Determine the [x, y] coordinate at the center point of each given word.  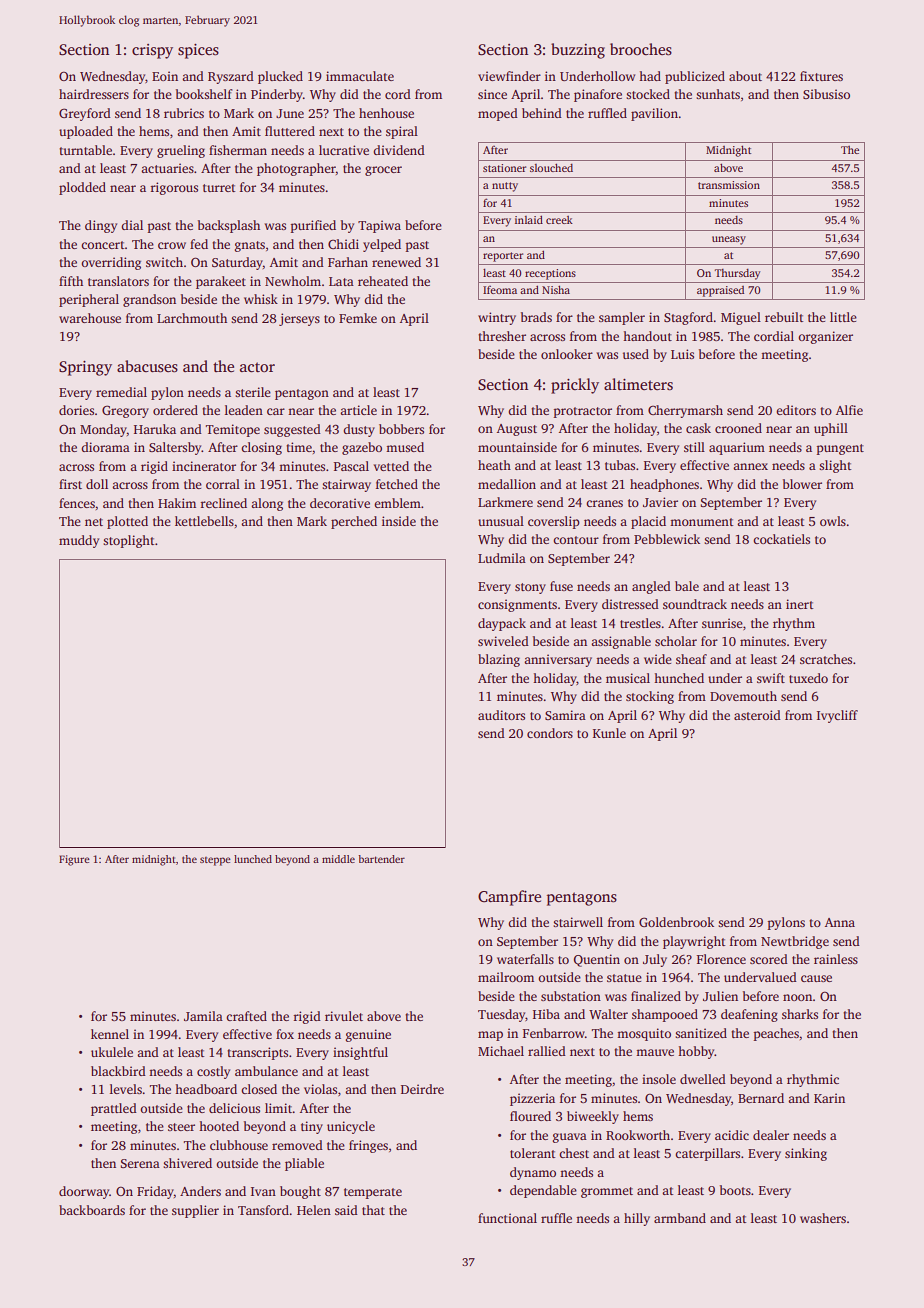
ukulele [112, 1052]
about [745, 76]
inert [799, 604]
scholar [676, 641]
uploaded [86, 132]
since [492, 94]
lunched [253, 859]
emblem [397, 503]
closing [261, 448]
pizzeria [532, 1099]
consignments [517, 605]
